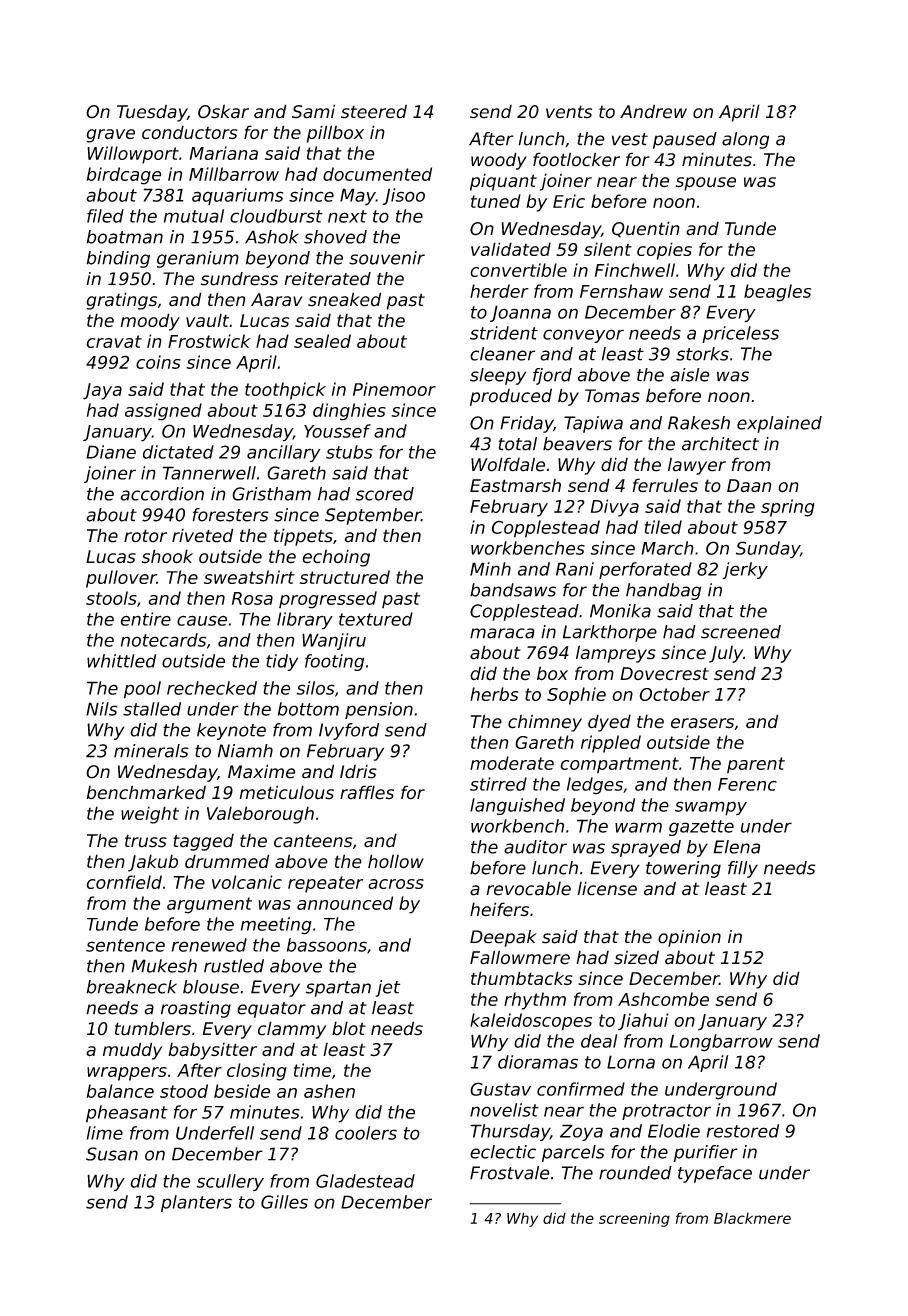  Describe the element at coordinates (745, 140) in the page. I see `along` at that location.
